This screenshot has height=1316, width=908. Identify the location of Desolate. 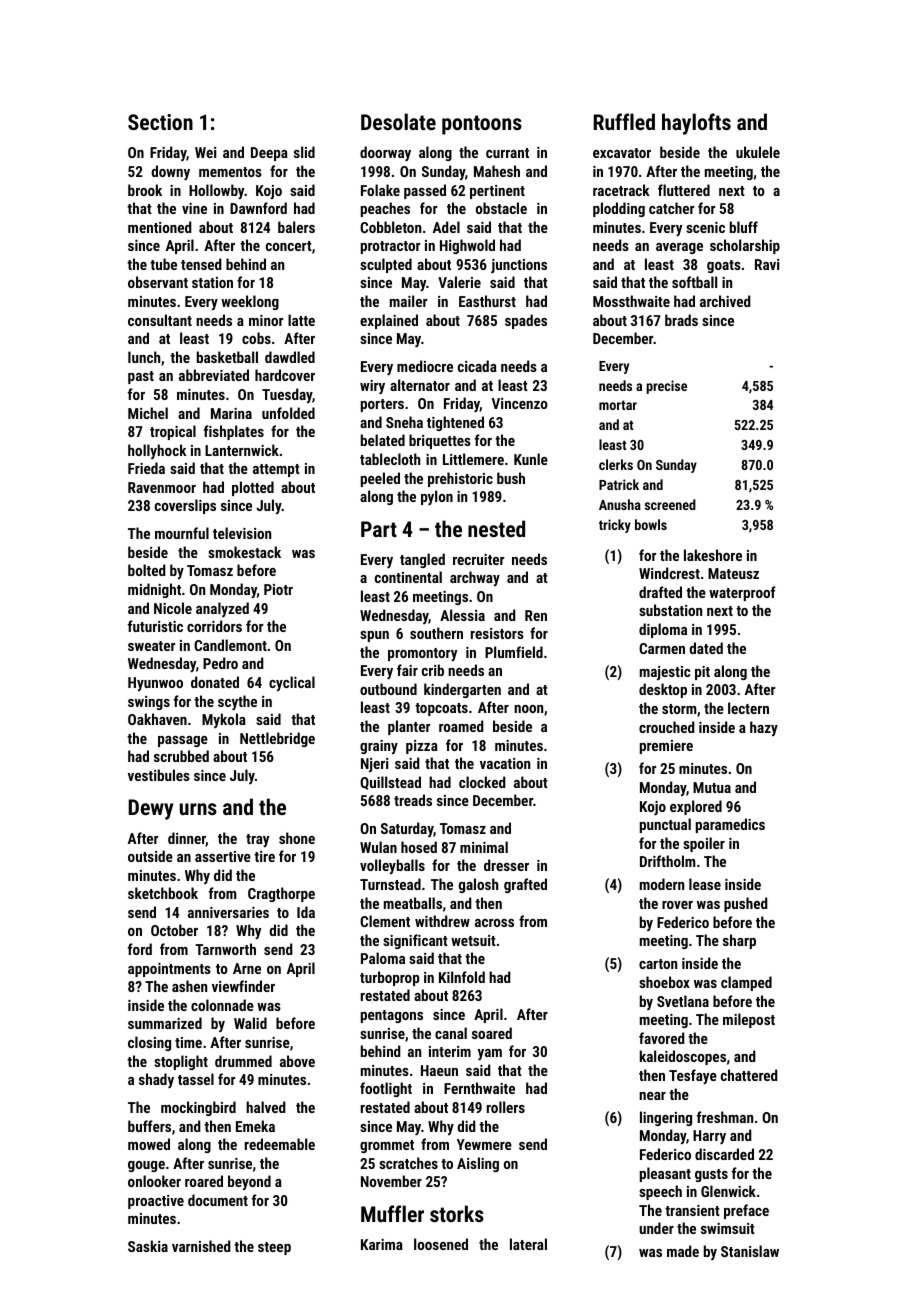
(398, 121).
